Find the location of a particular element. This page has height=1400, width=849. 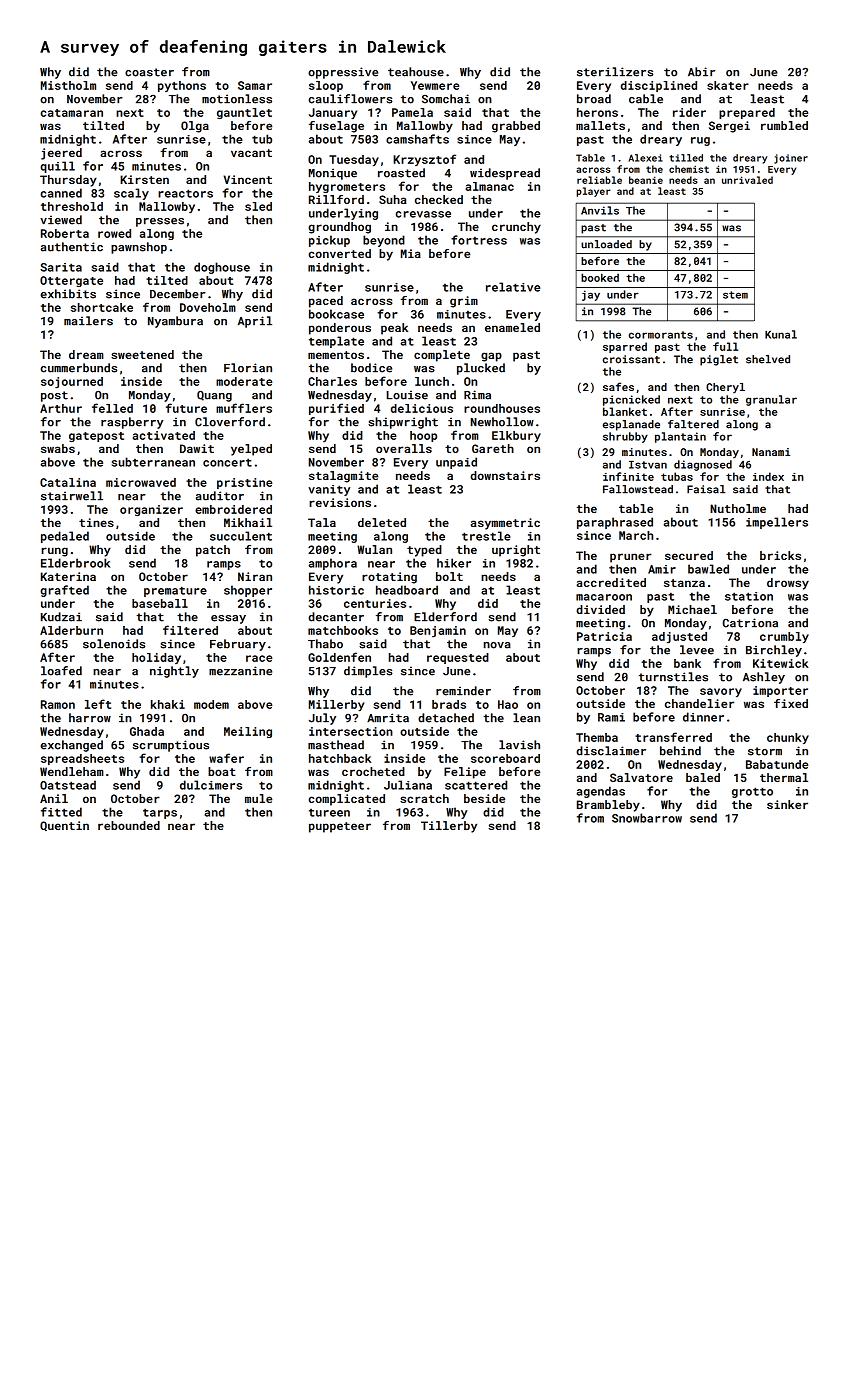

puppeteer is located at coordinates (340, 827).
